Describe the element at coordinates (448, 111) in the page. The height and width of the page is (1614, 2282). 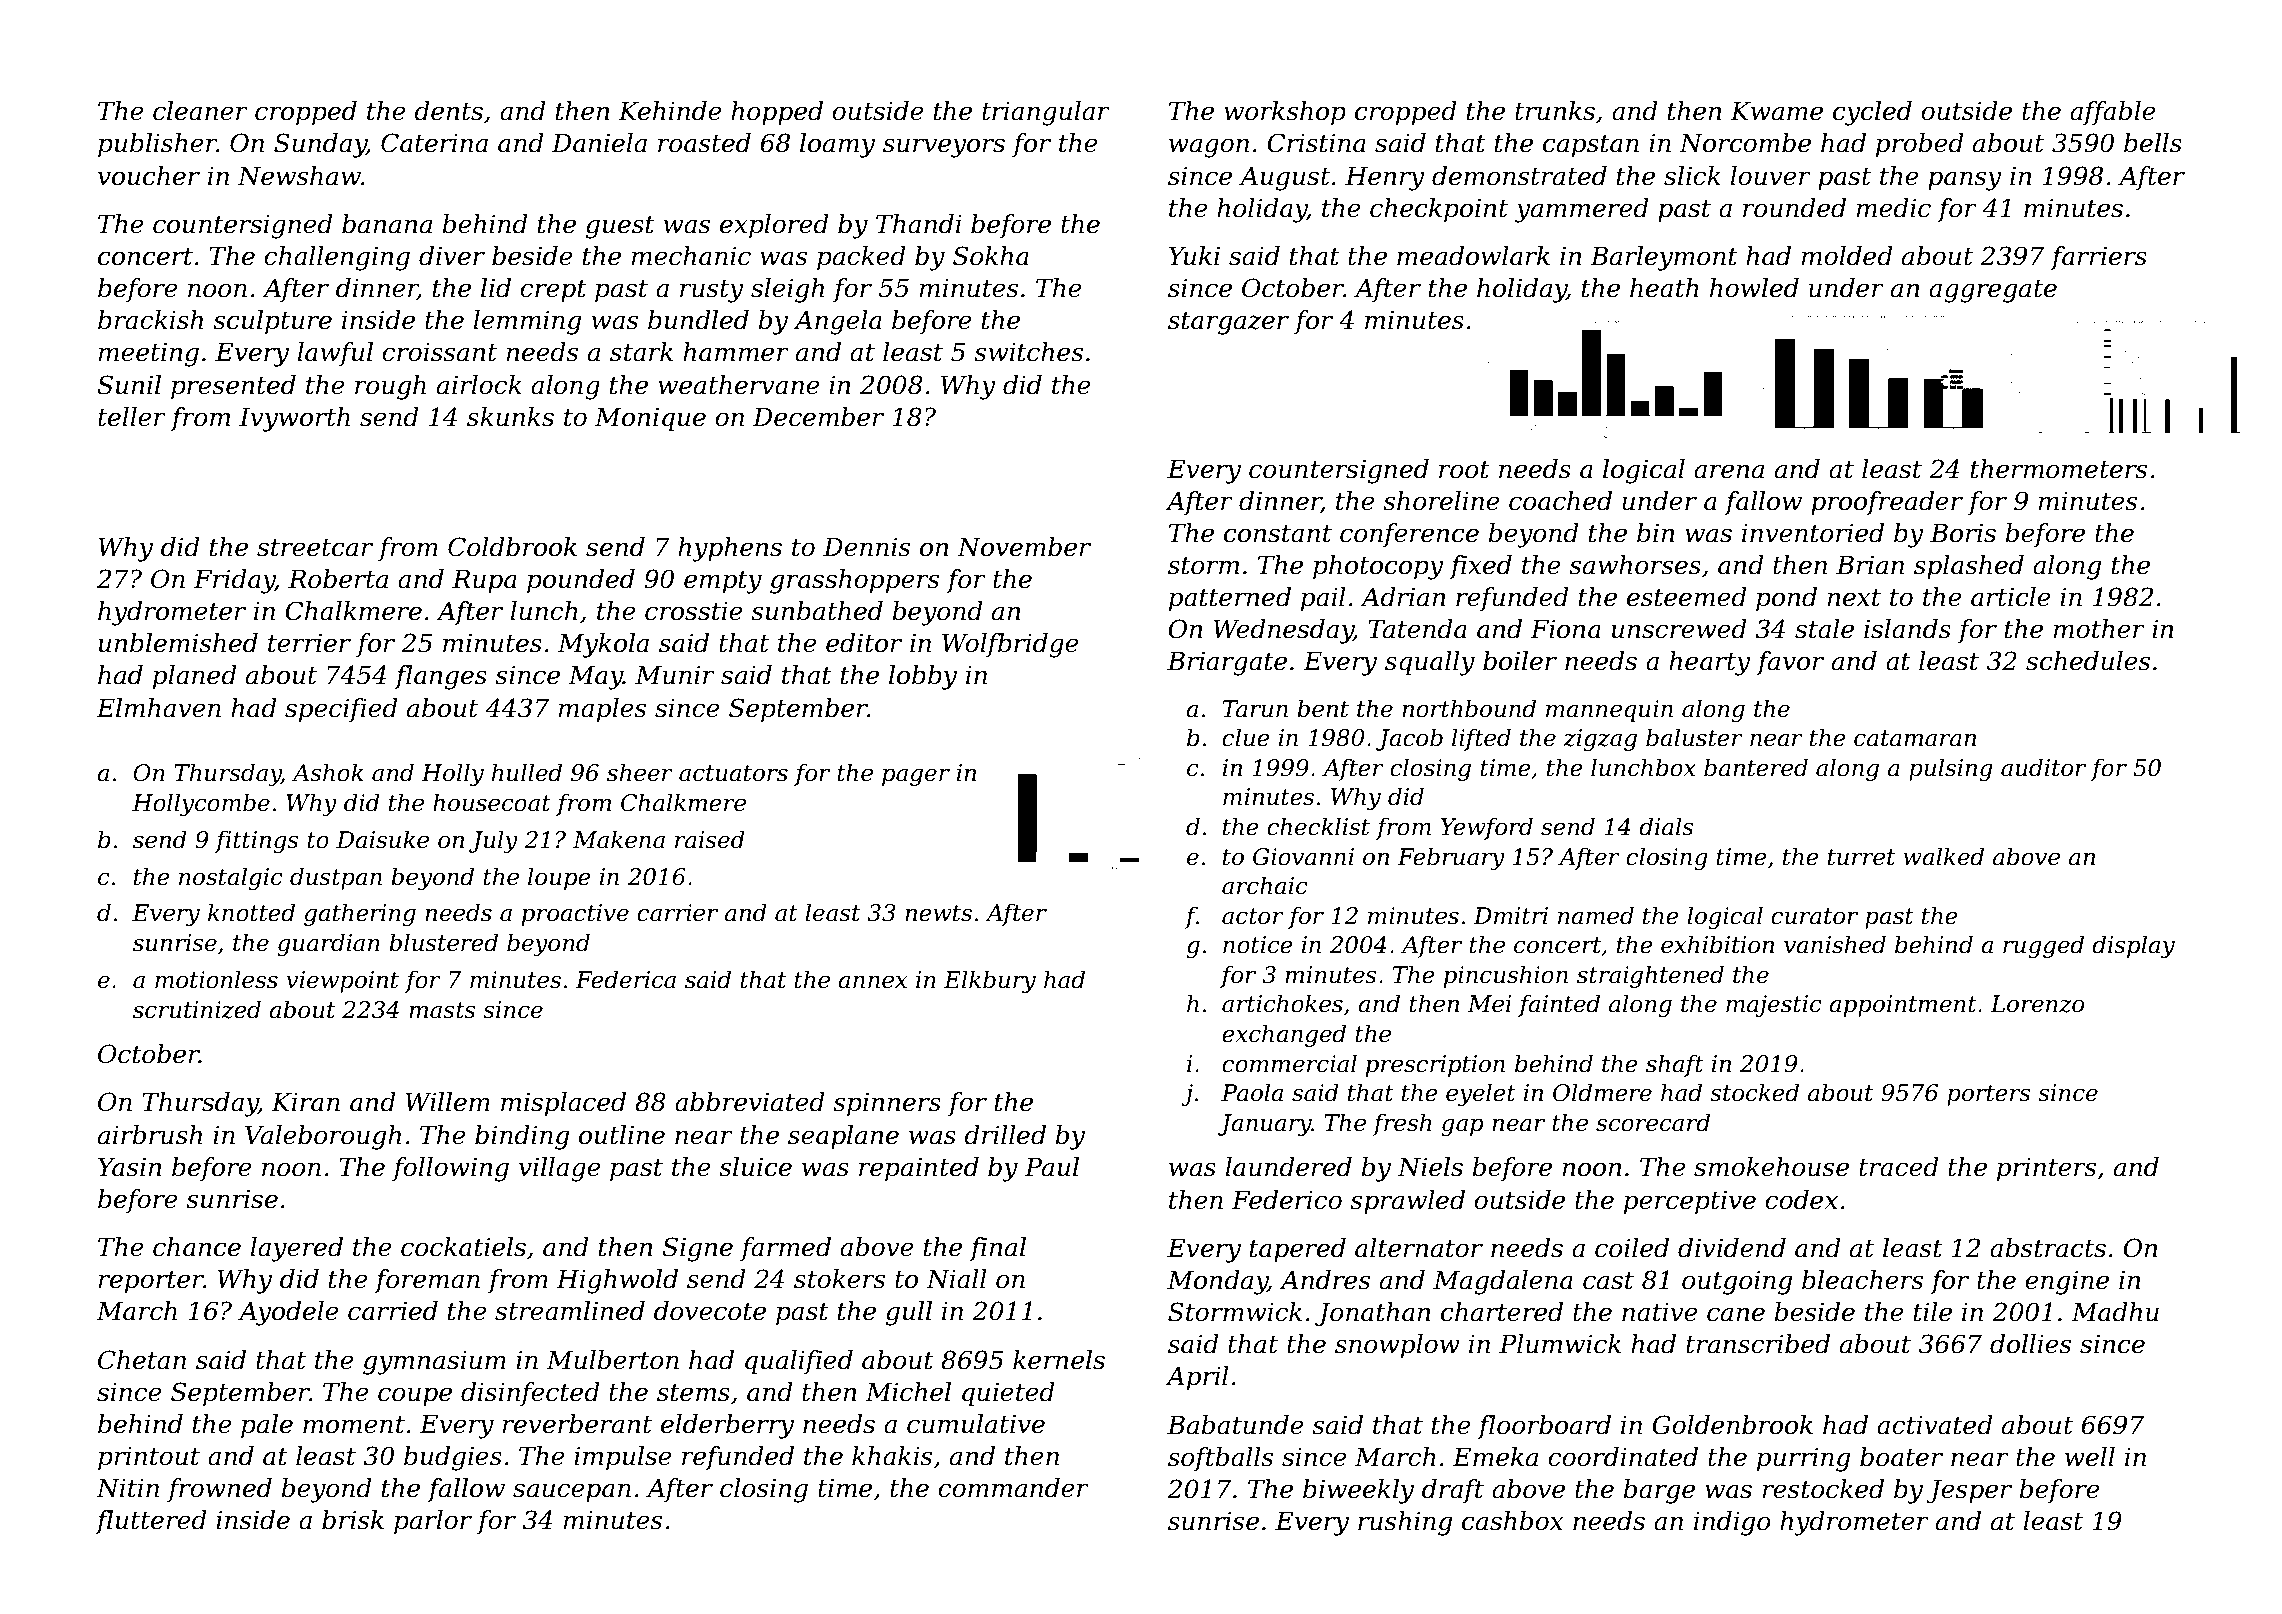
I see `dents` at that location.
